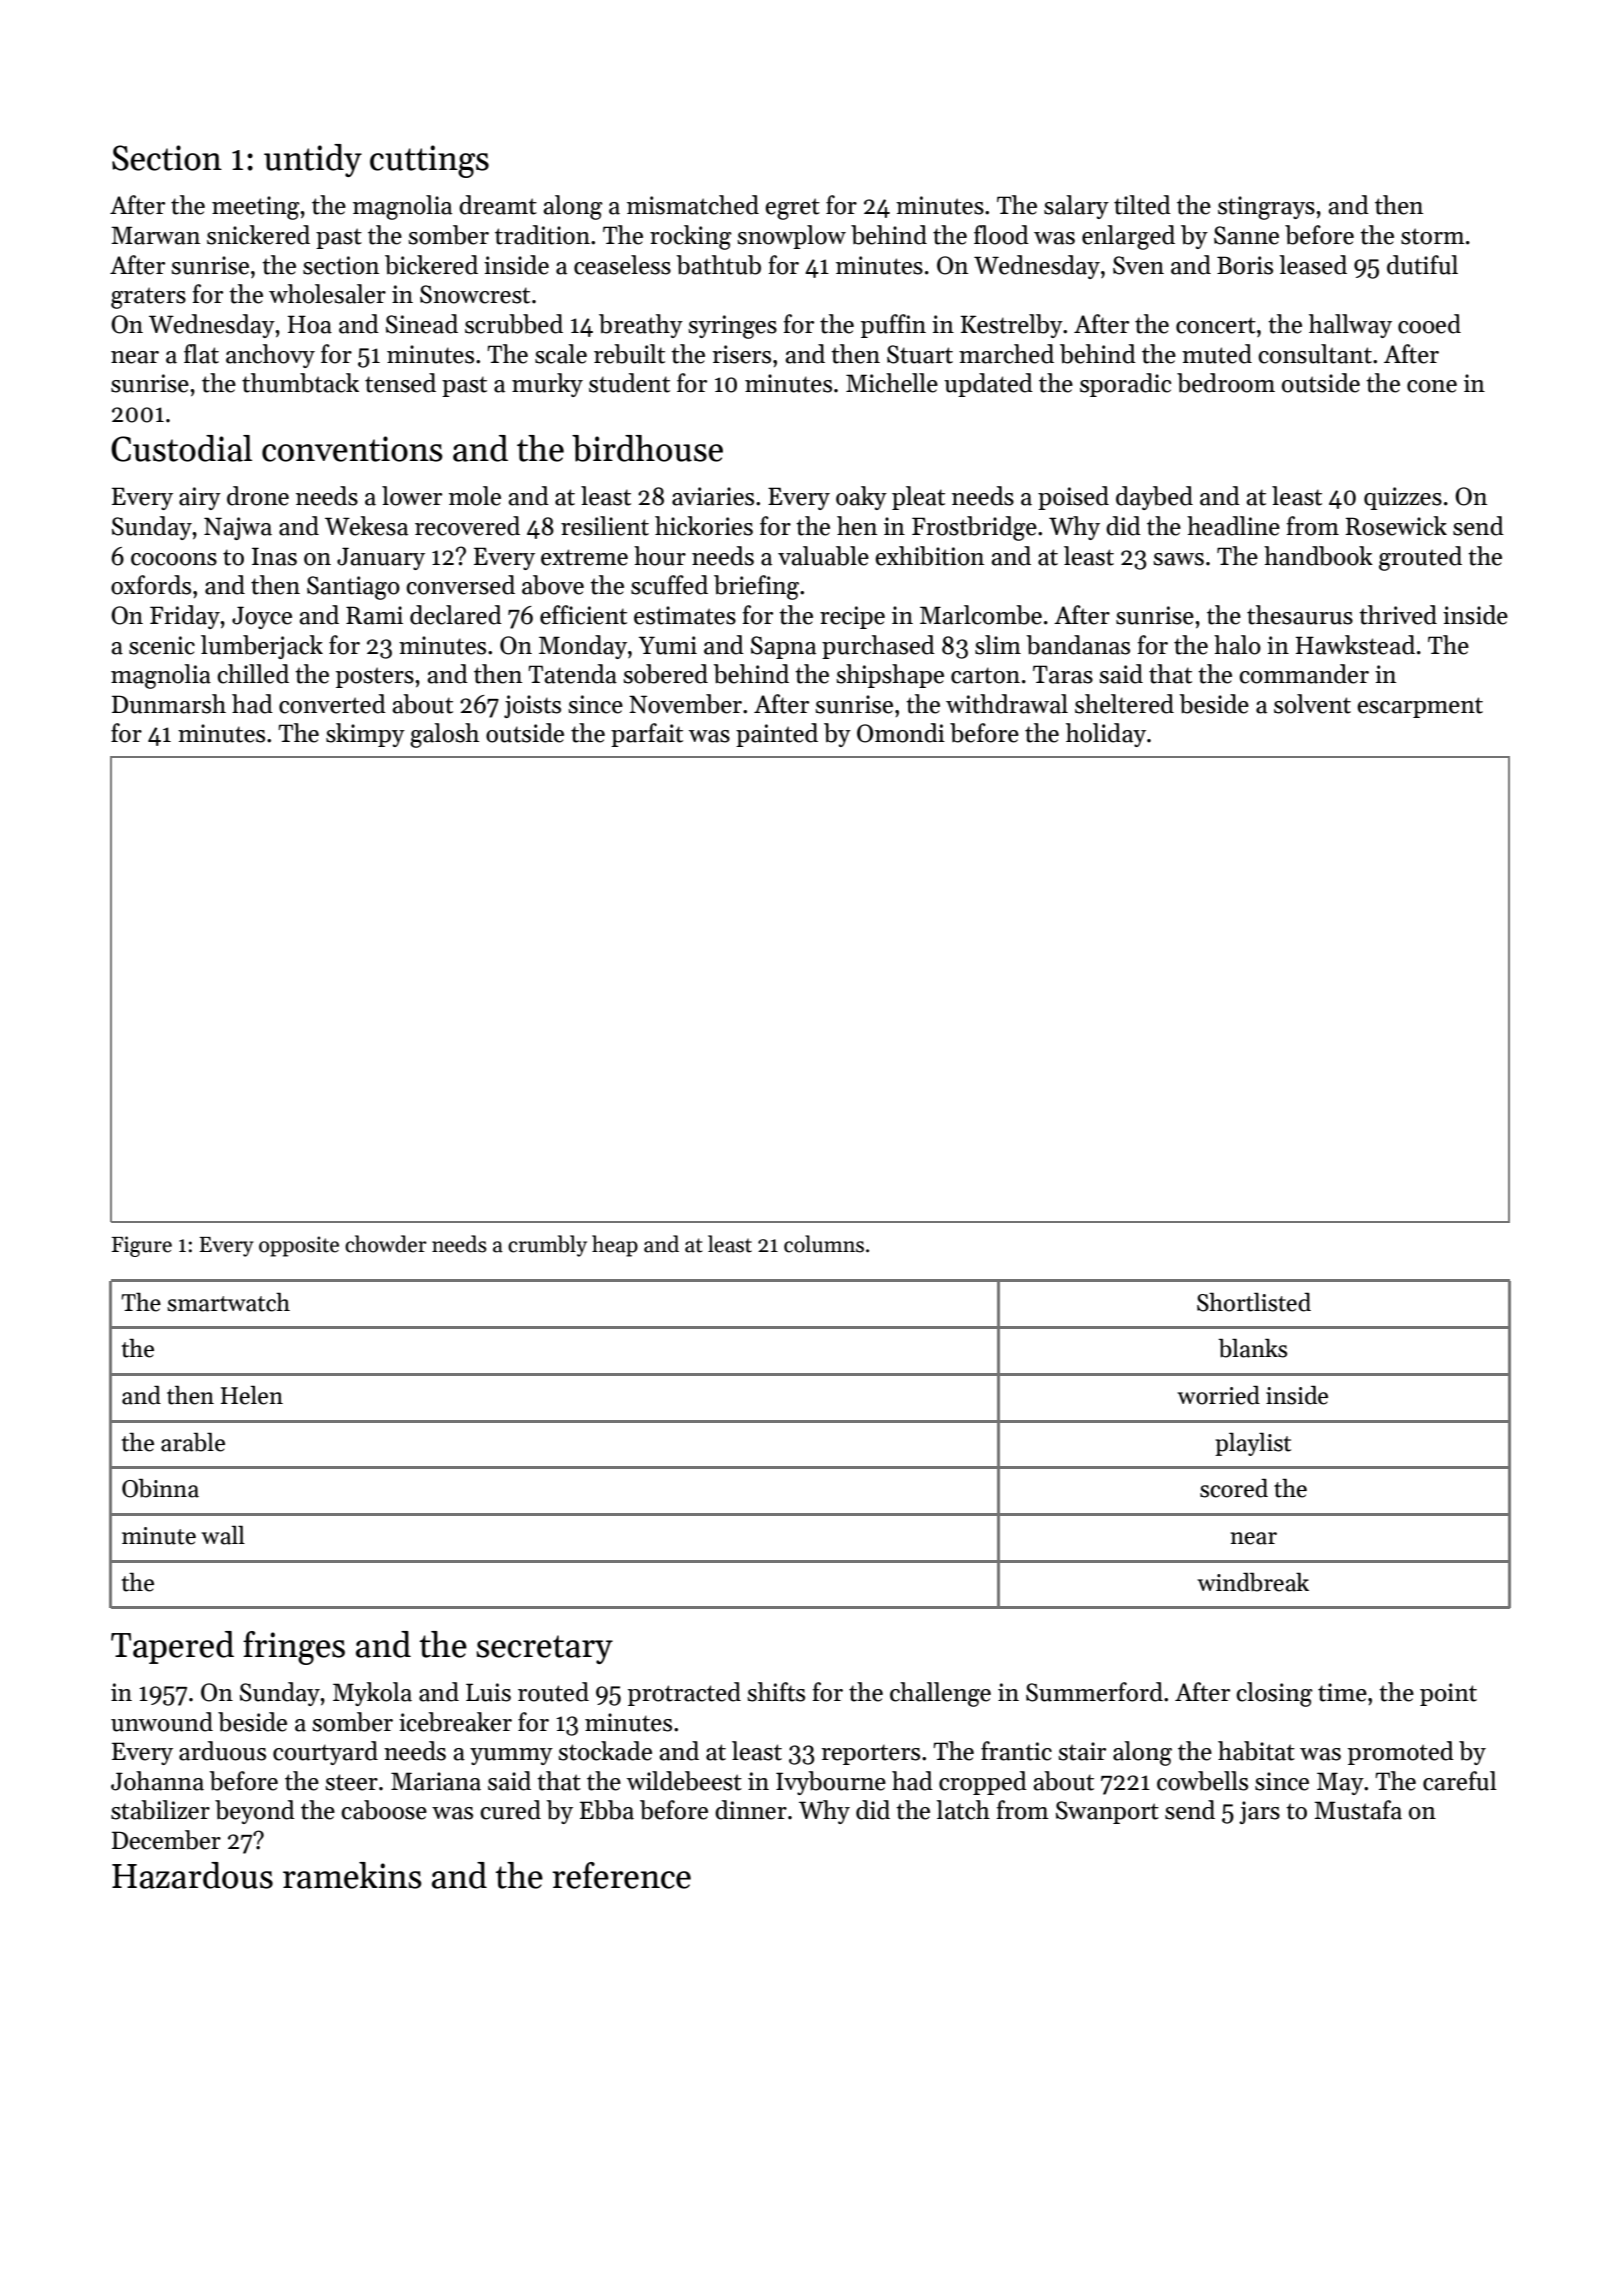  Describe the element at coordinates (300, 383) in the page. I see `thumbtack` at that location.
